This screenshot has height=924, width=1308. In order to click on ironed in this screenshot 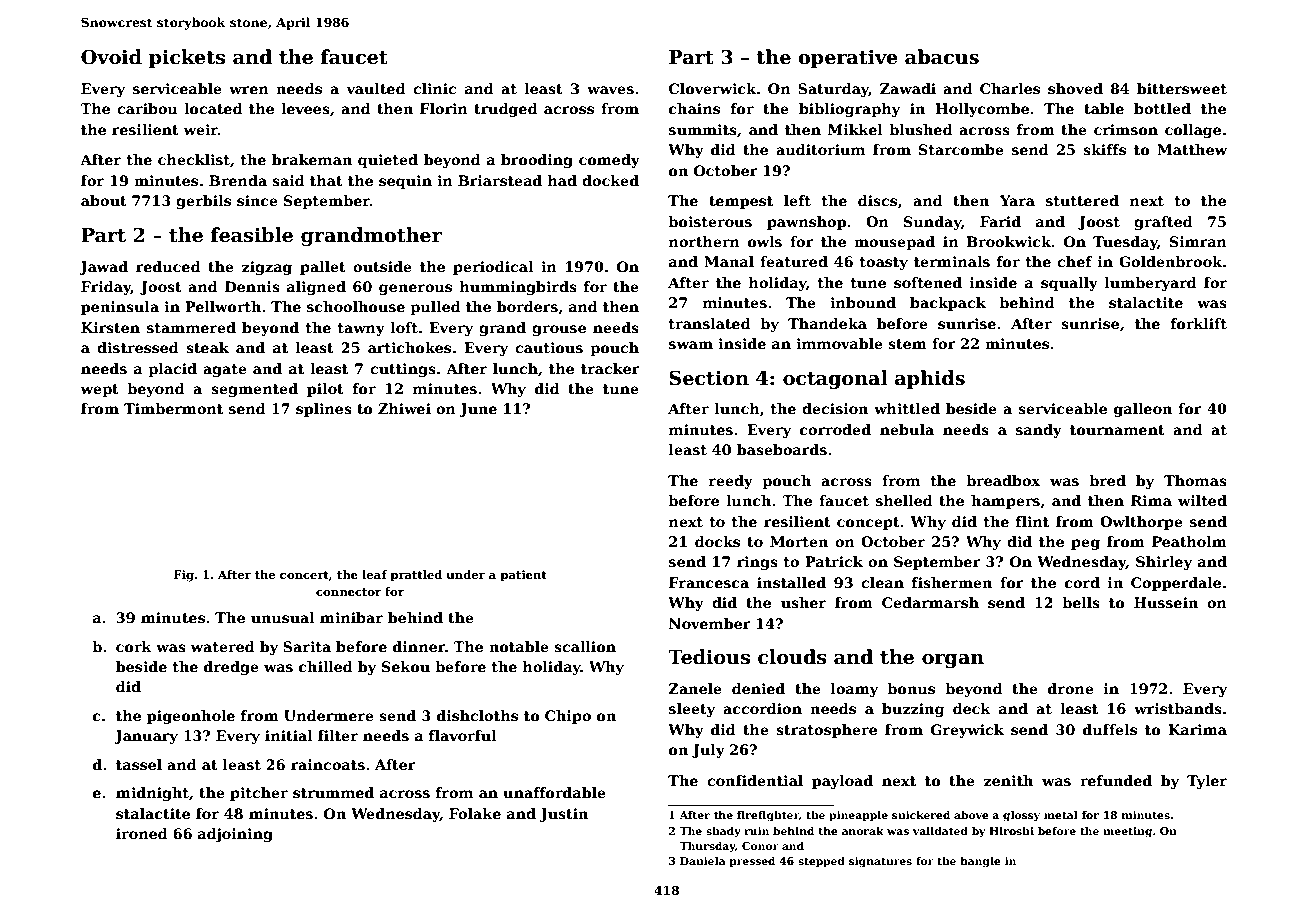, I will do `click(142, 833)`.
